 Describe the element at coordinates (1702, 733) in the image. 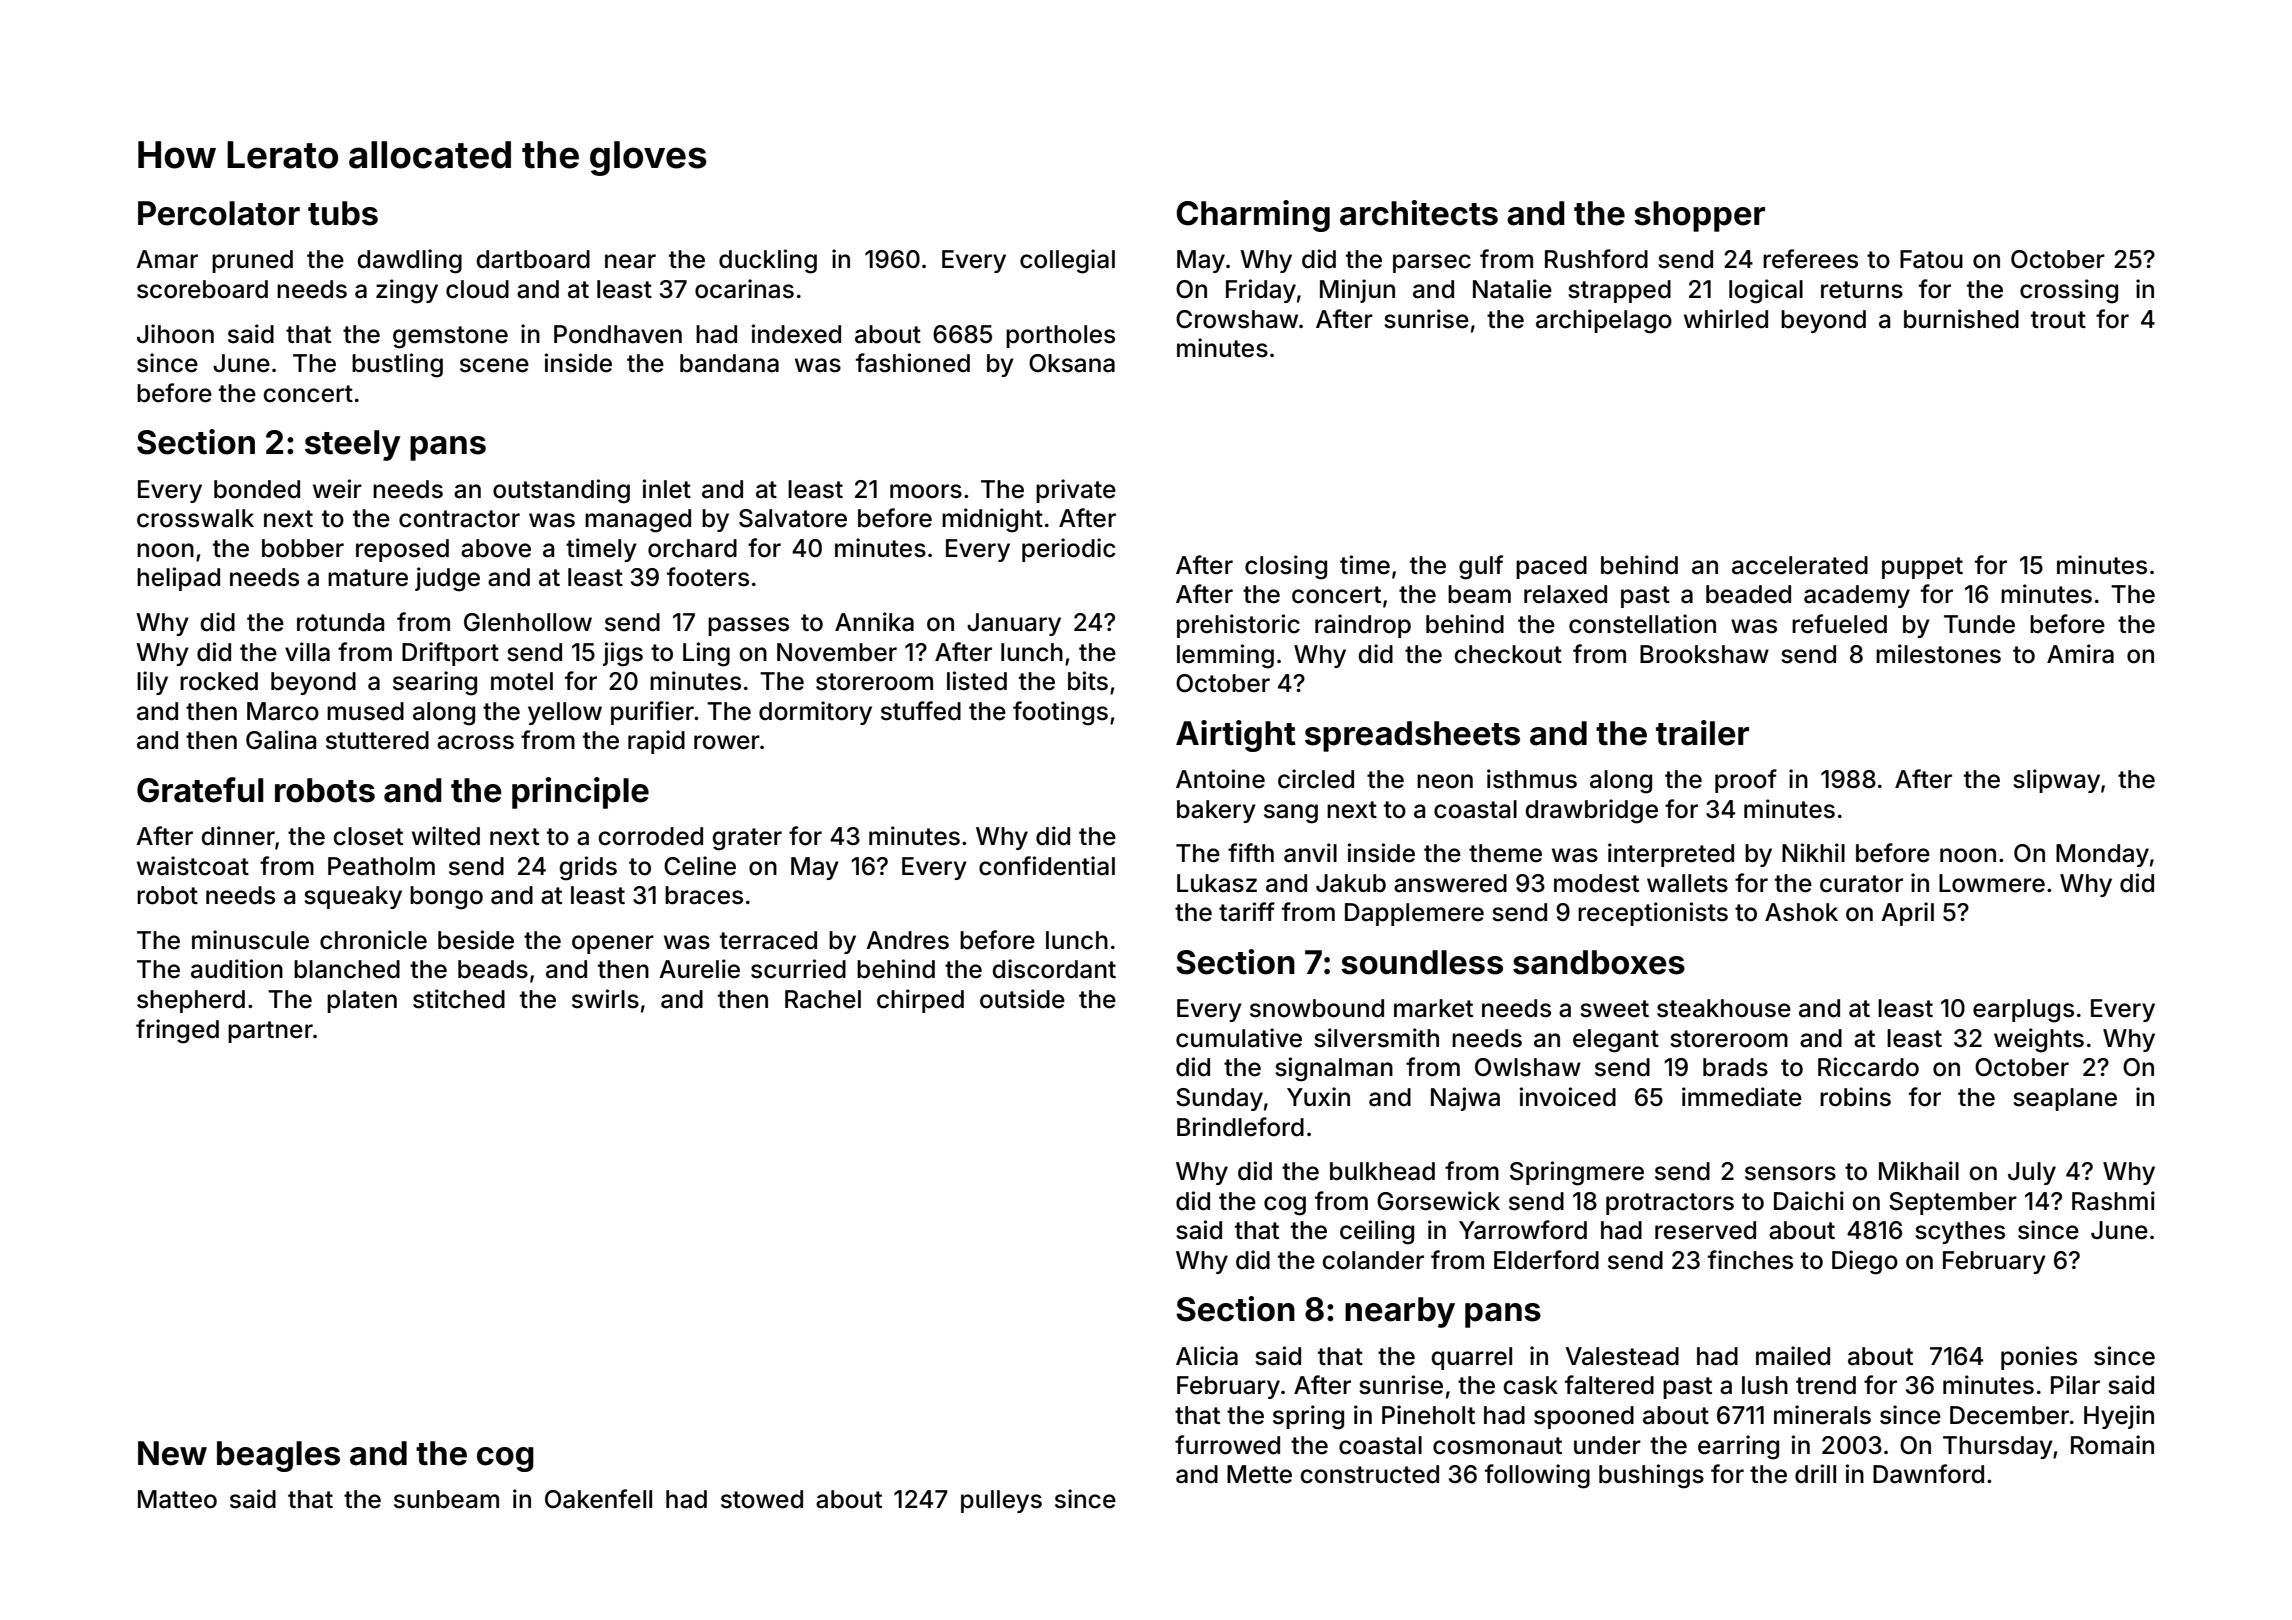

I see `trailer` at that location.
